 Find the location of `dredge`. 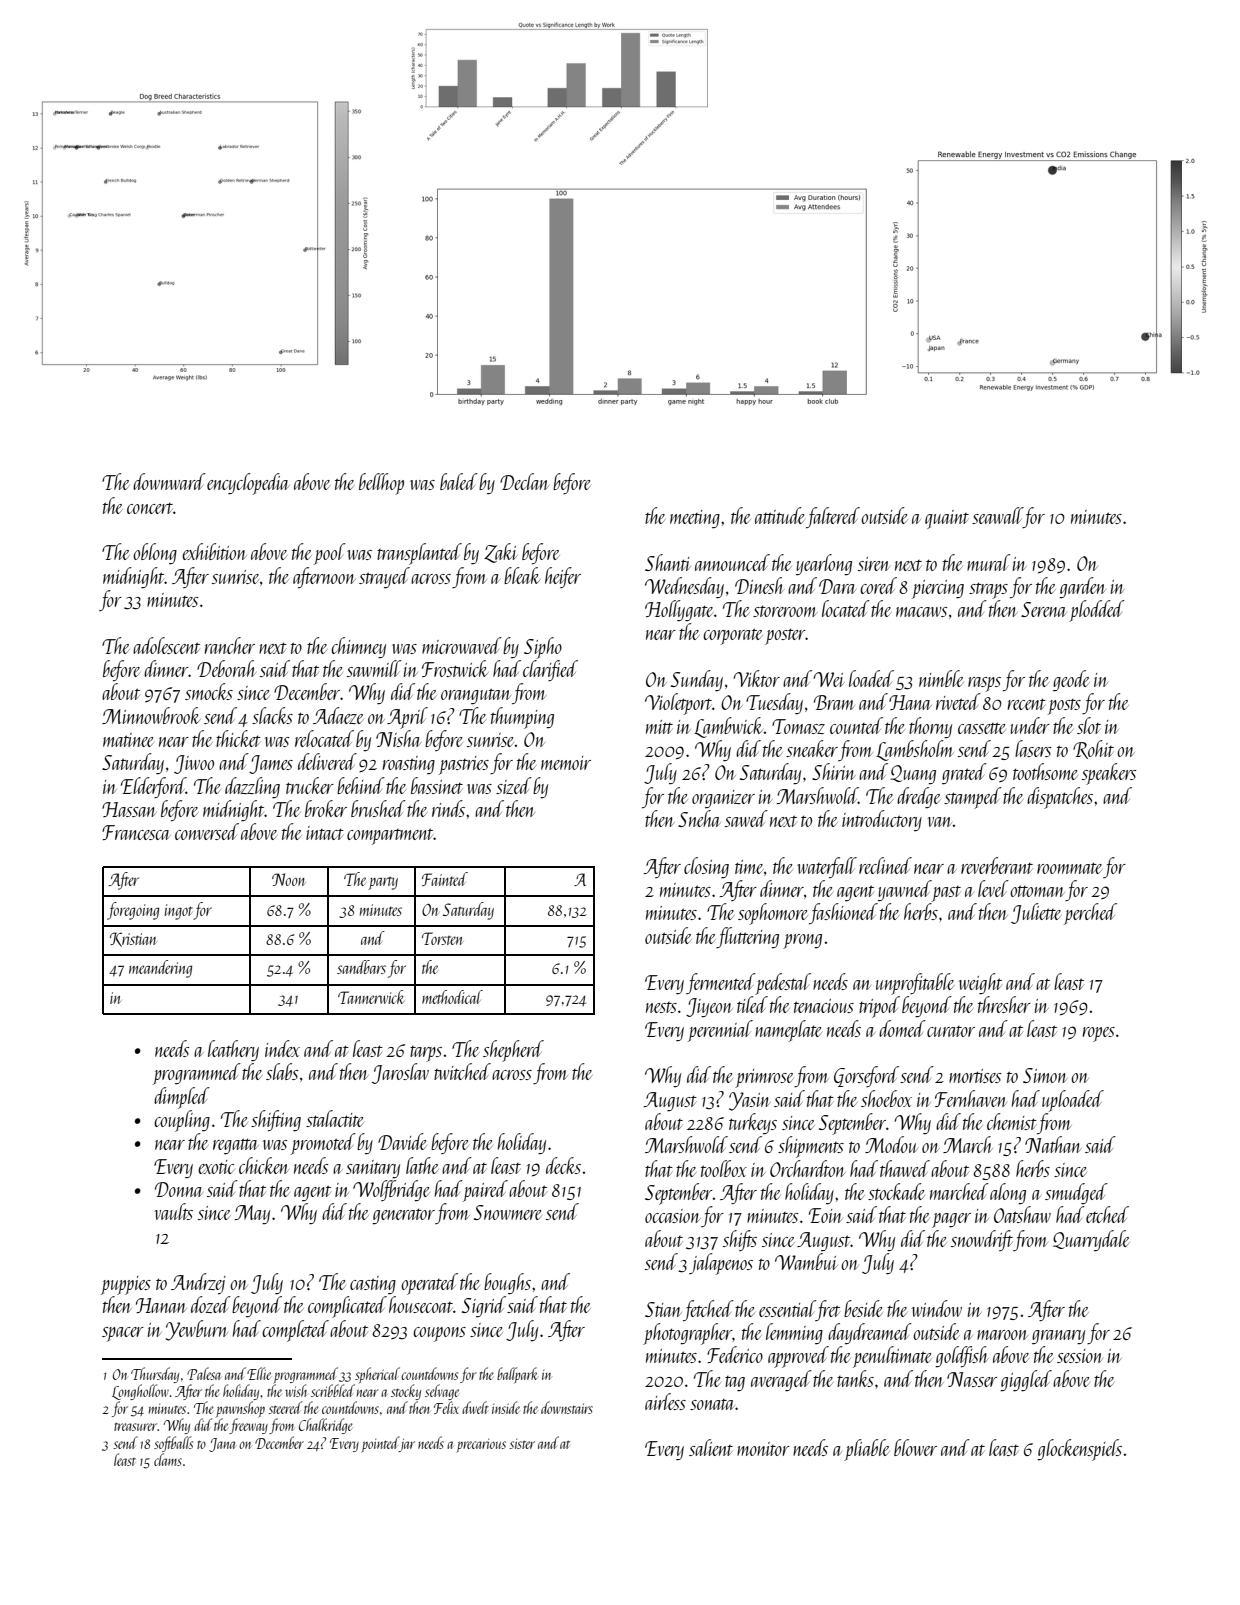

dredge is located at coordinates (919, 798).
